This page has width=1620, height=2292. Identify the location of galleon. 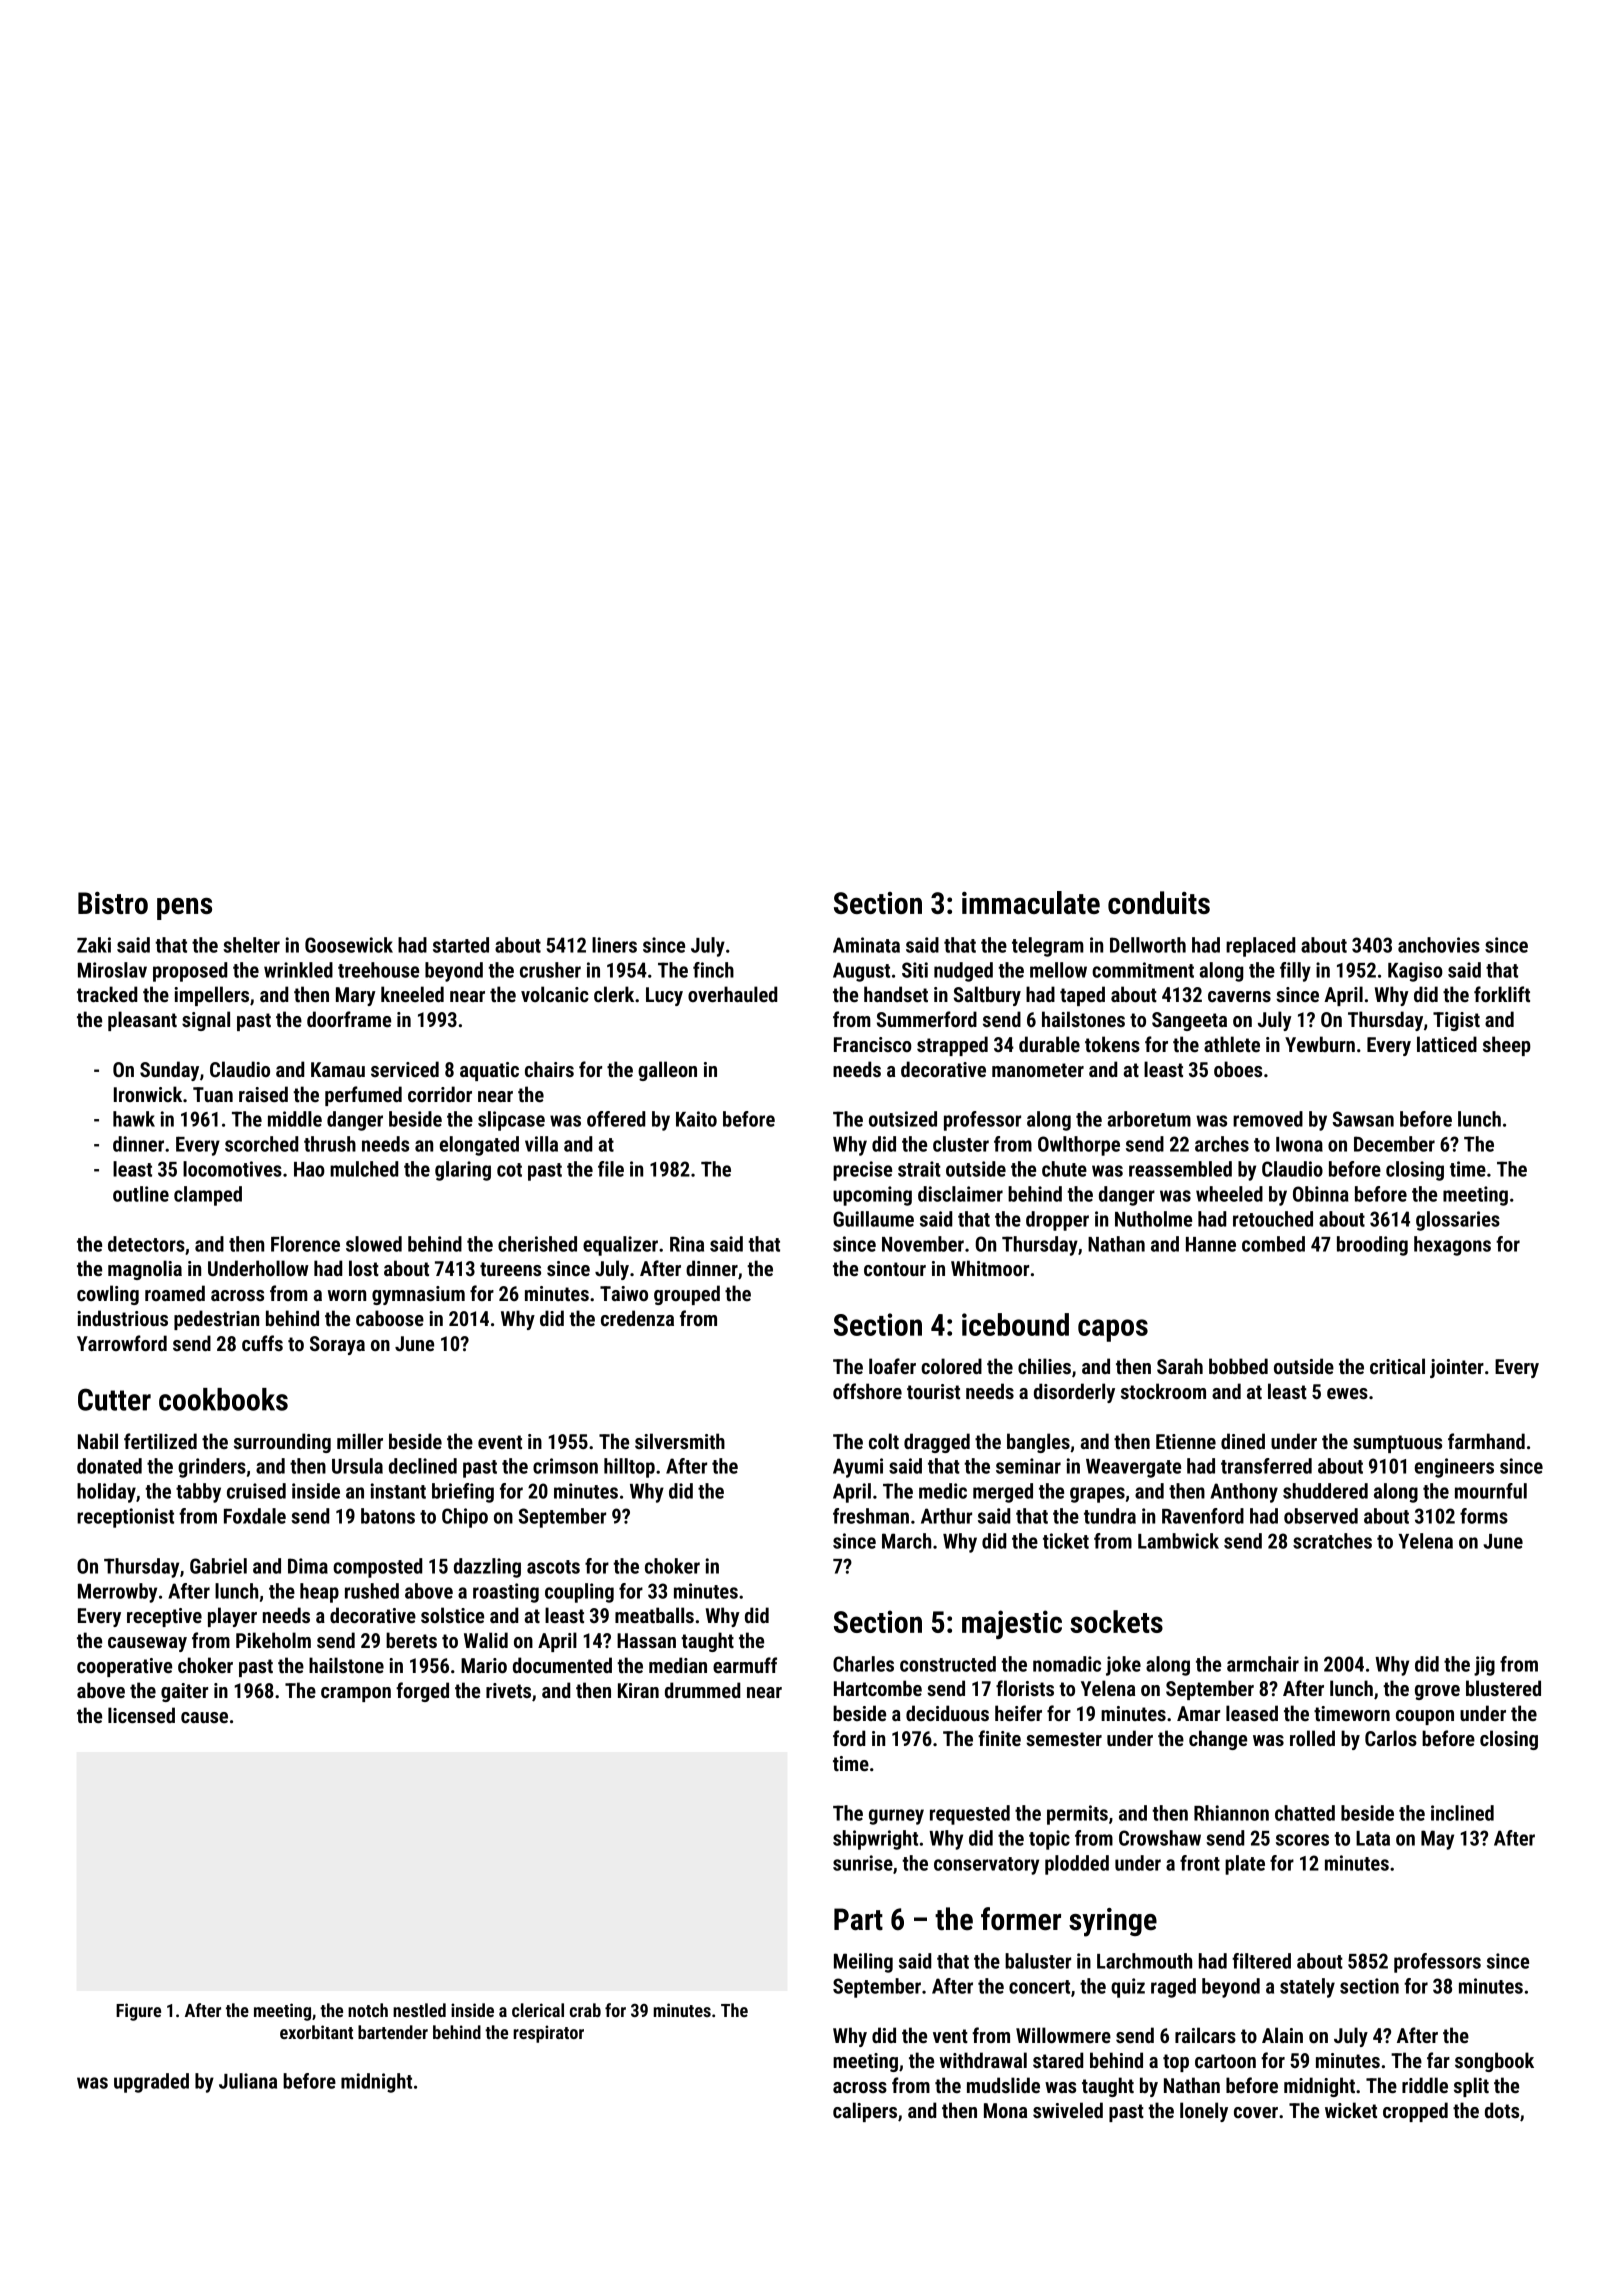
(667, 1071).
